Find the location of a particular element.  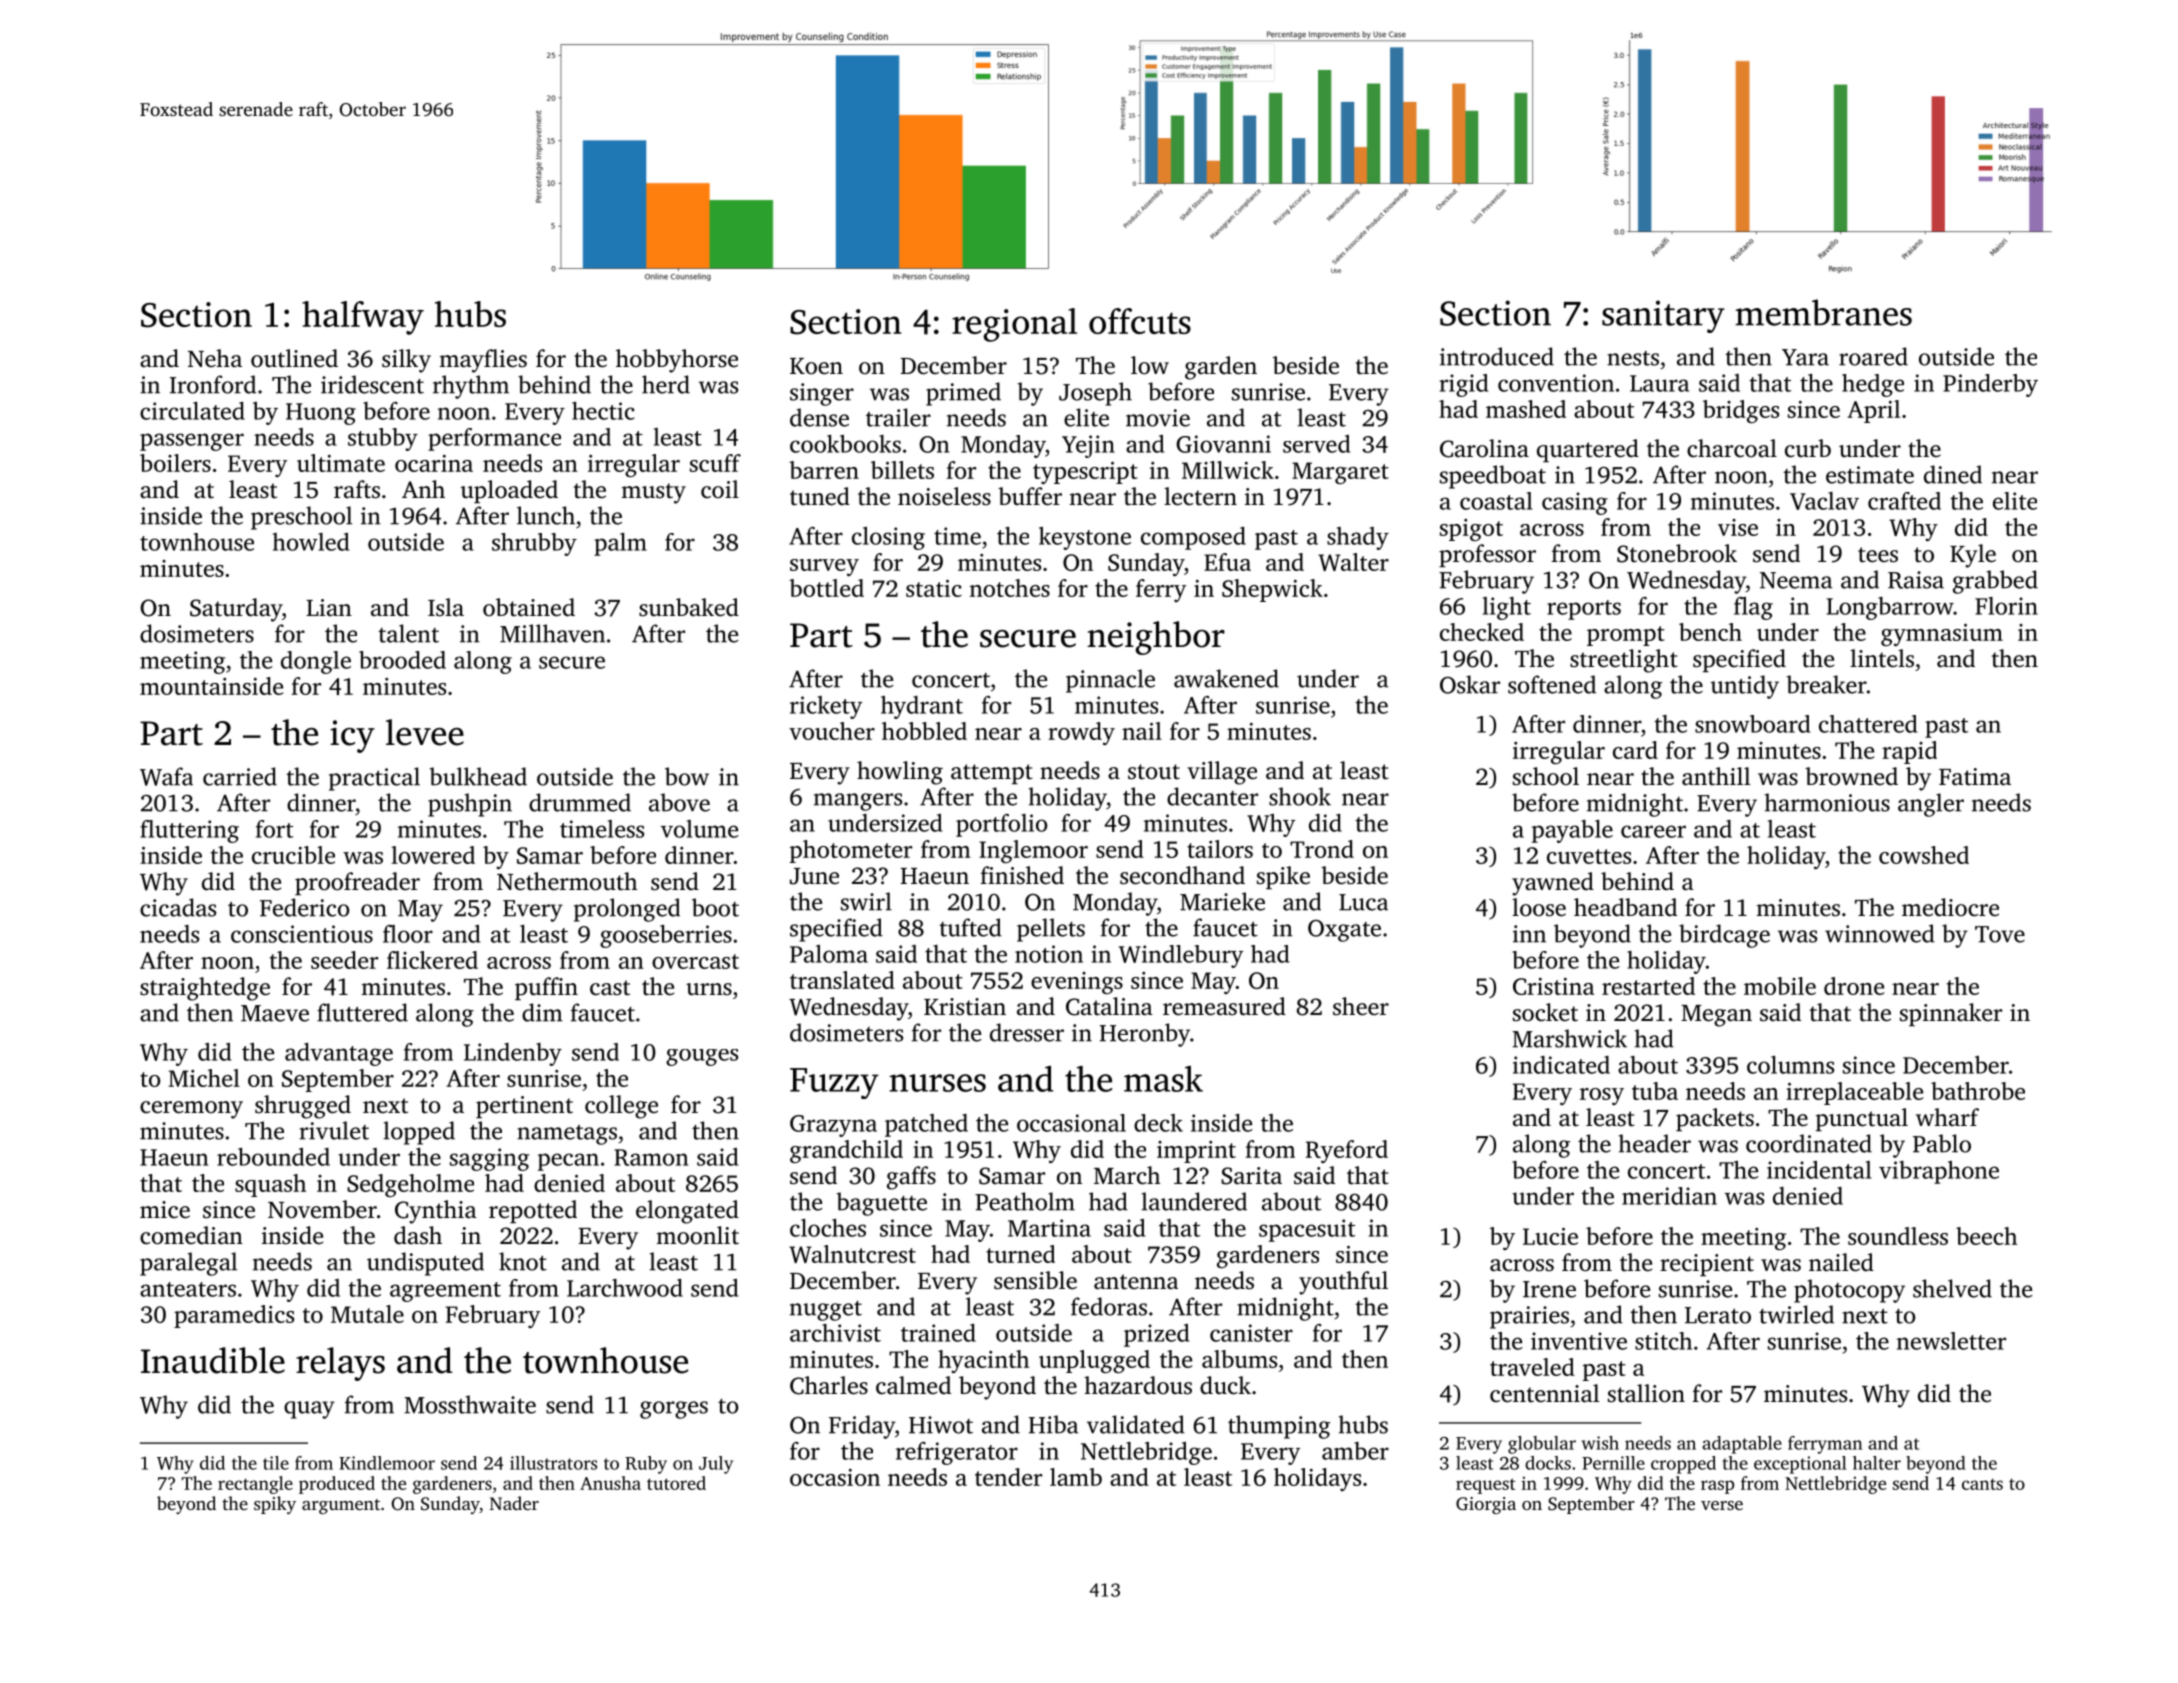

membranes is located at coordinates (1823, 312).
